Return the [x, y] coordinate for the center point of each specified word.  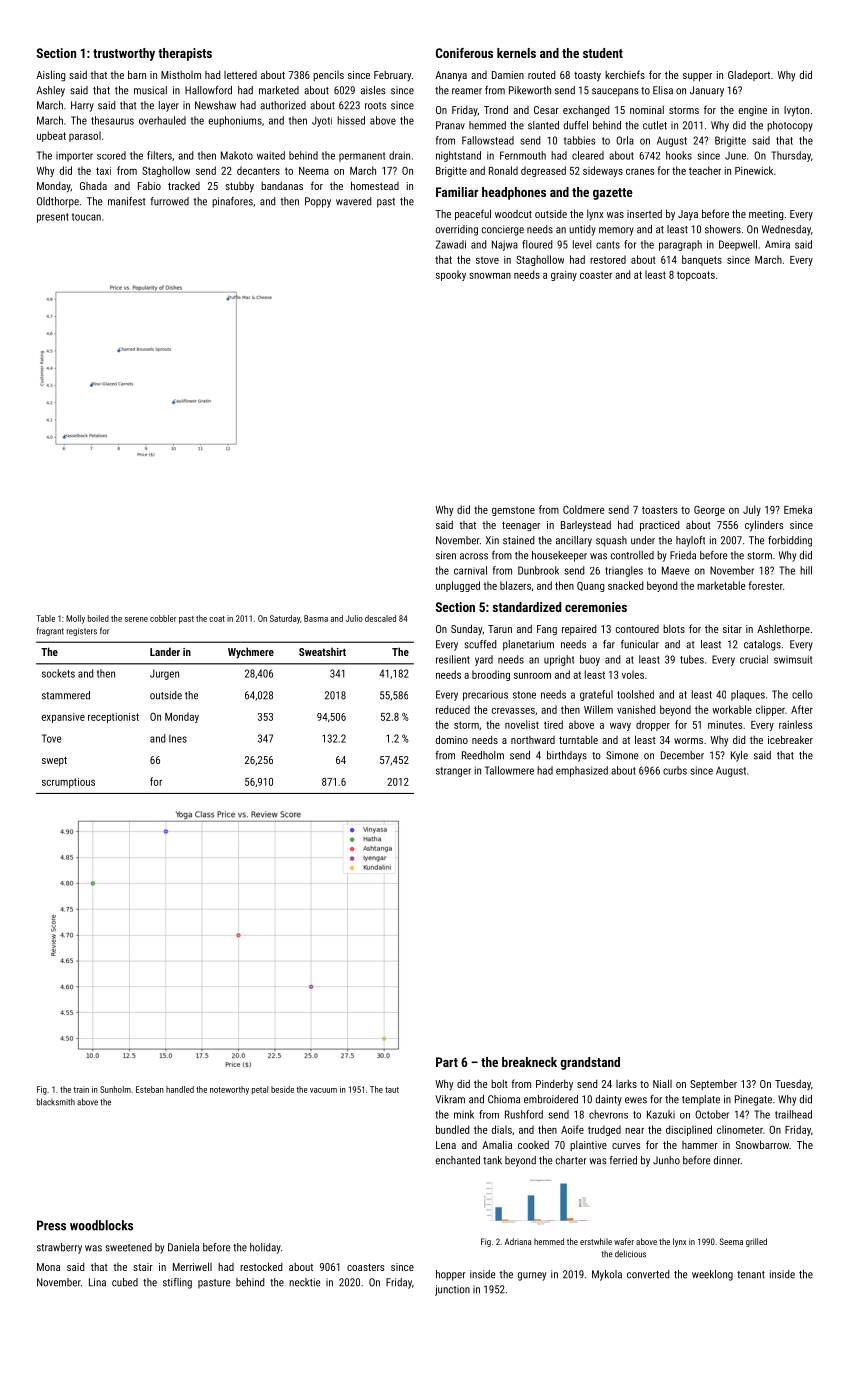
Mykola [607, 1275]
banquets [702, 260]
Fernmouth [523, 155]
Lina [97, 1282]
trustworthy [124, 54]
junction [452, 1290]
